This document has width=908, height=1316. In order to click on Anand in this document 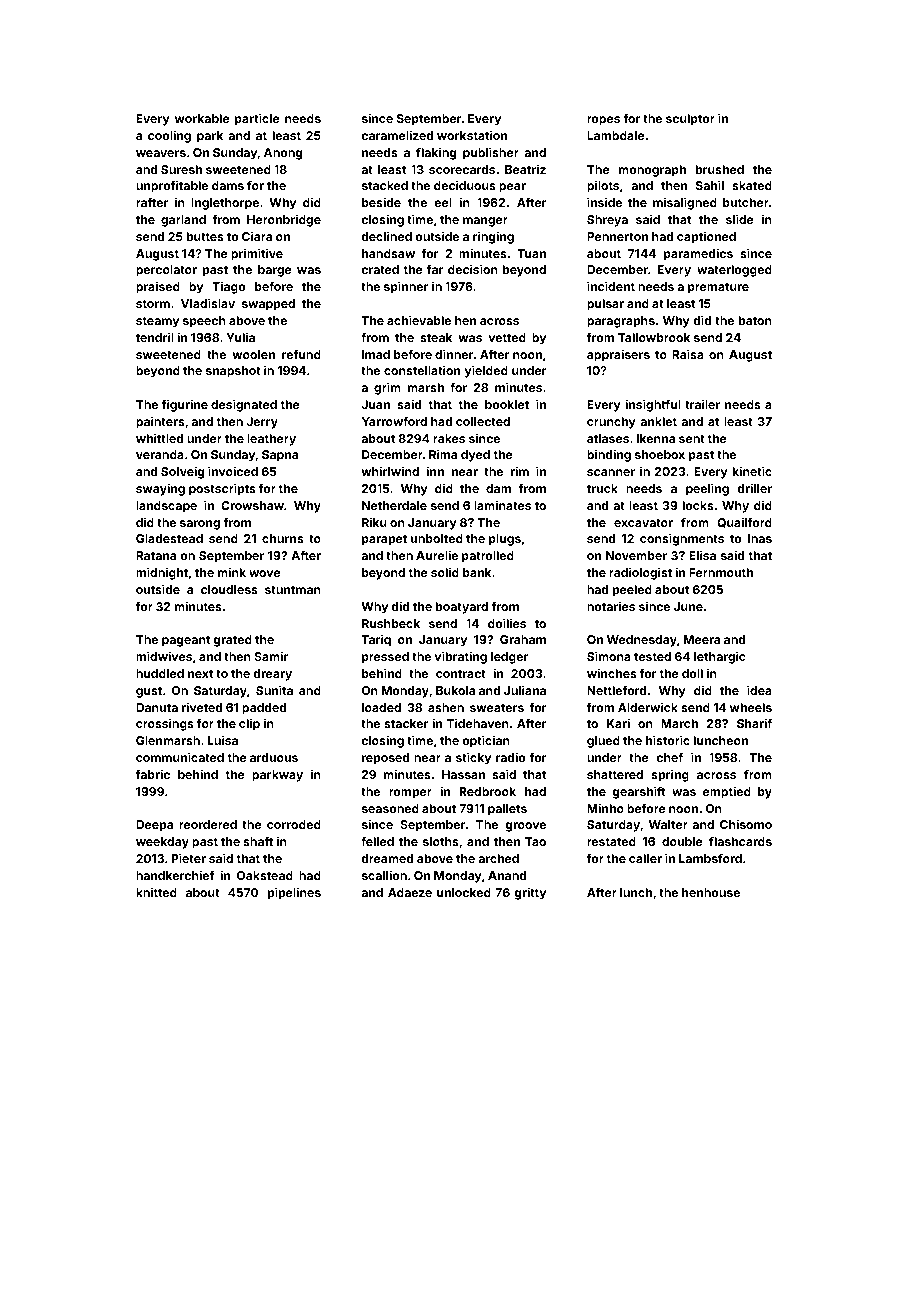, I will do `click(507, 875)`.
